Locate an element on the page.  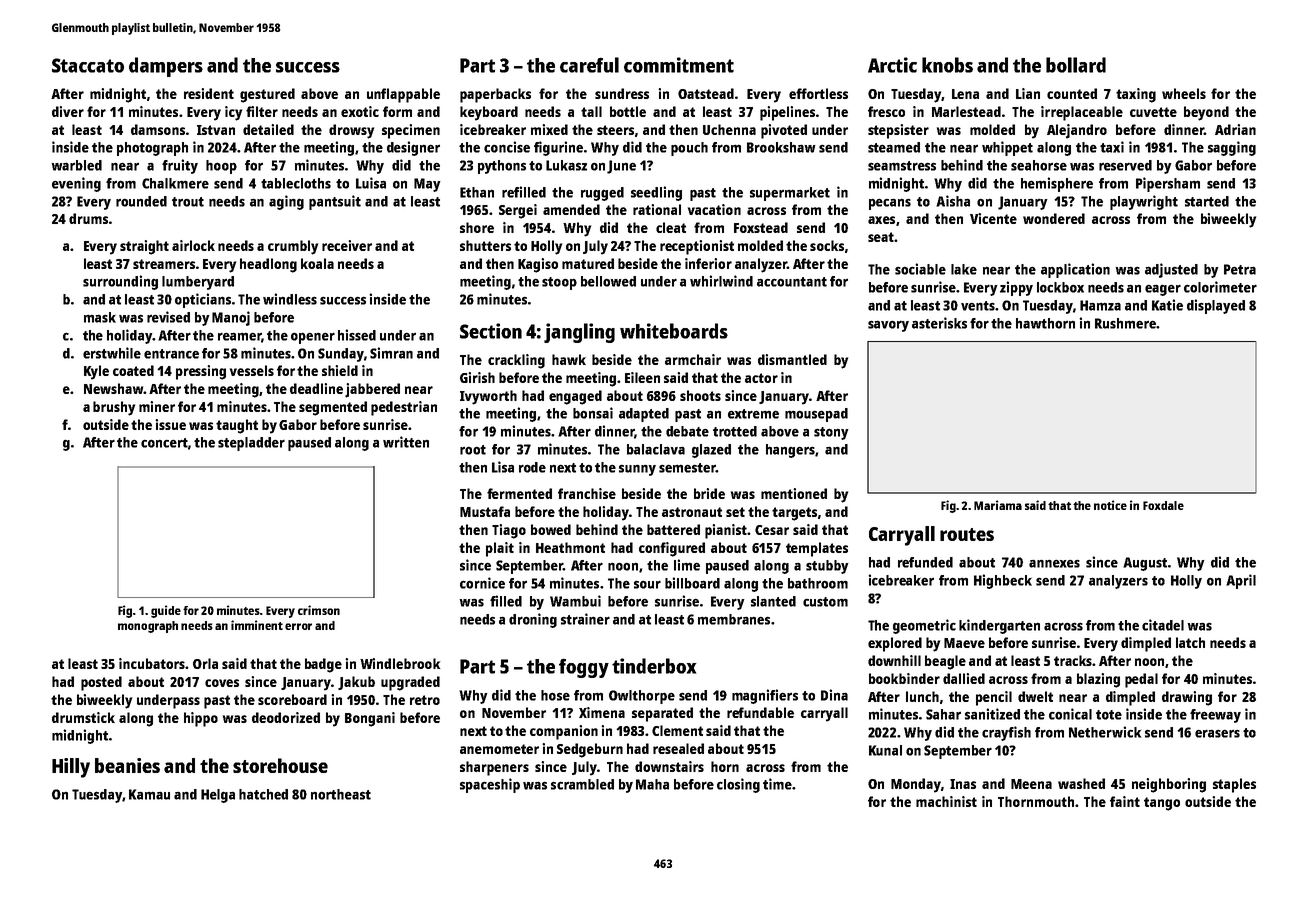
adjusted is located at coordinates (1171, 270).
